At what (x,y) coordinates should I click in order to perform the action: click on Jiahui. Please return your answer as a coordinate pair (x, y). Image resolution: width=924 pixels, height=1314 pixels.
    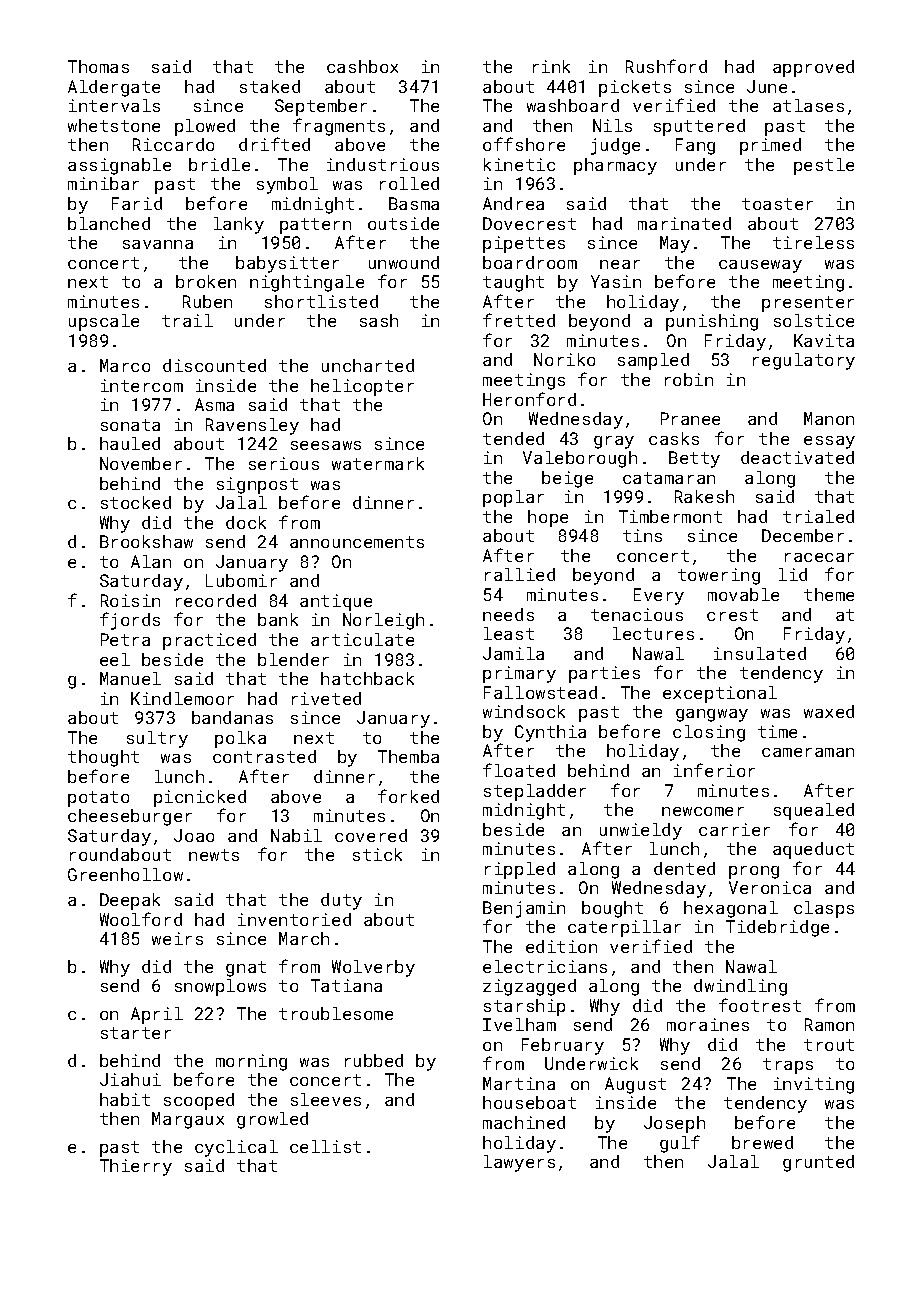
    Looking at the image, I should click on (130, 1079).
